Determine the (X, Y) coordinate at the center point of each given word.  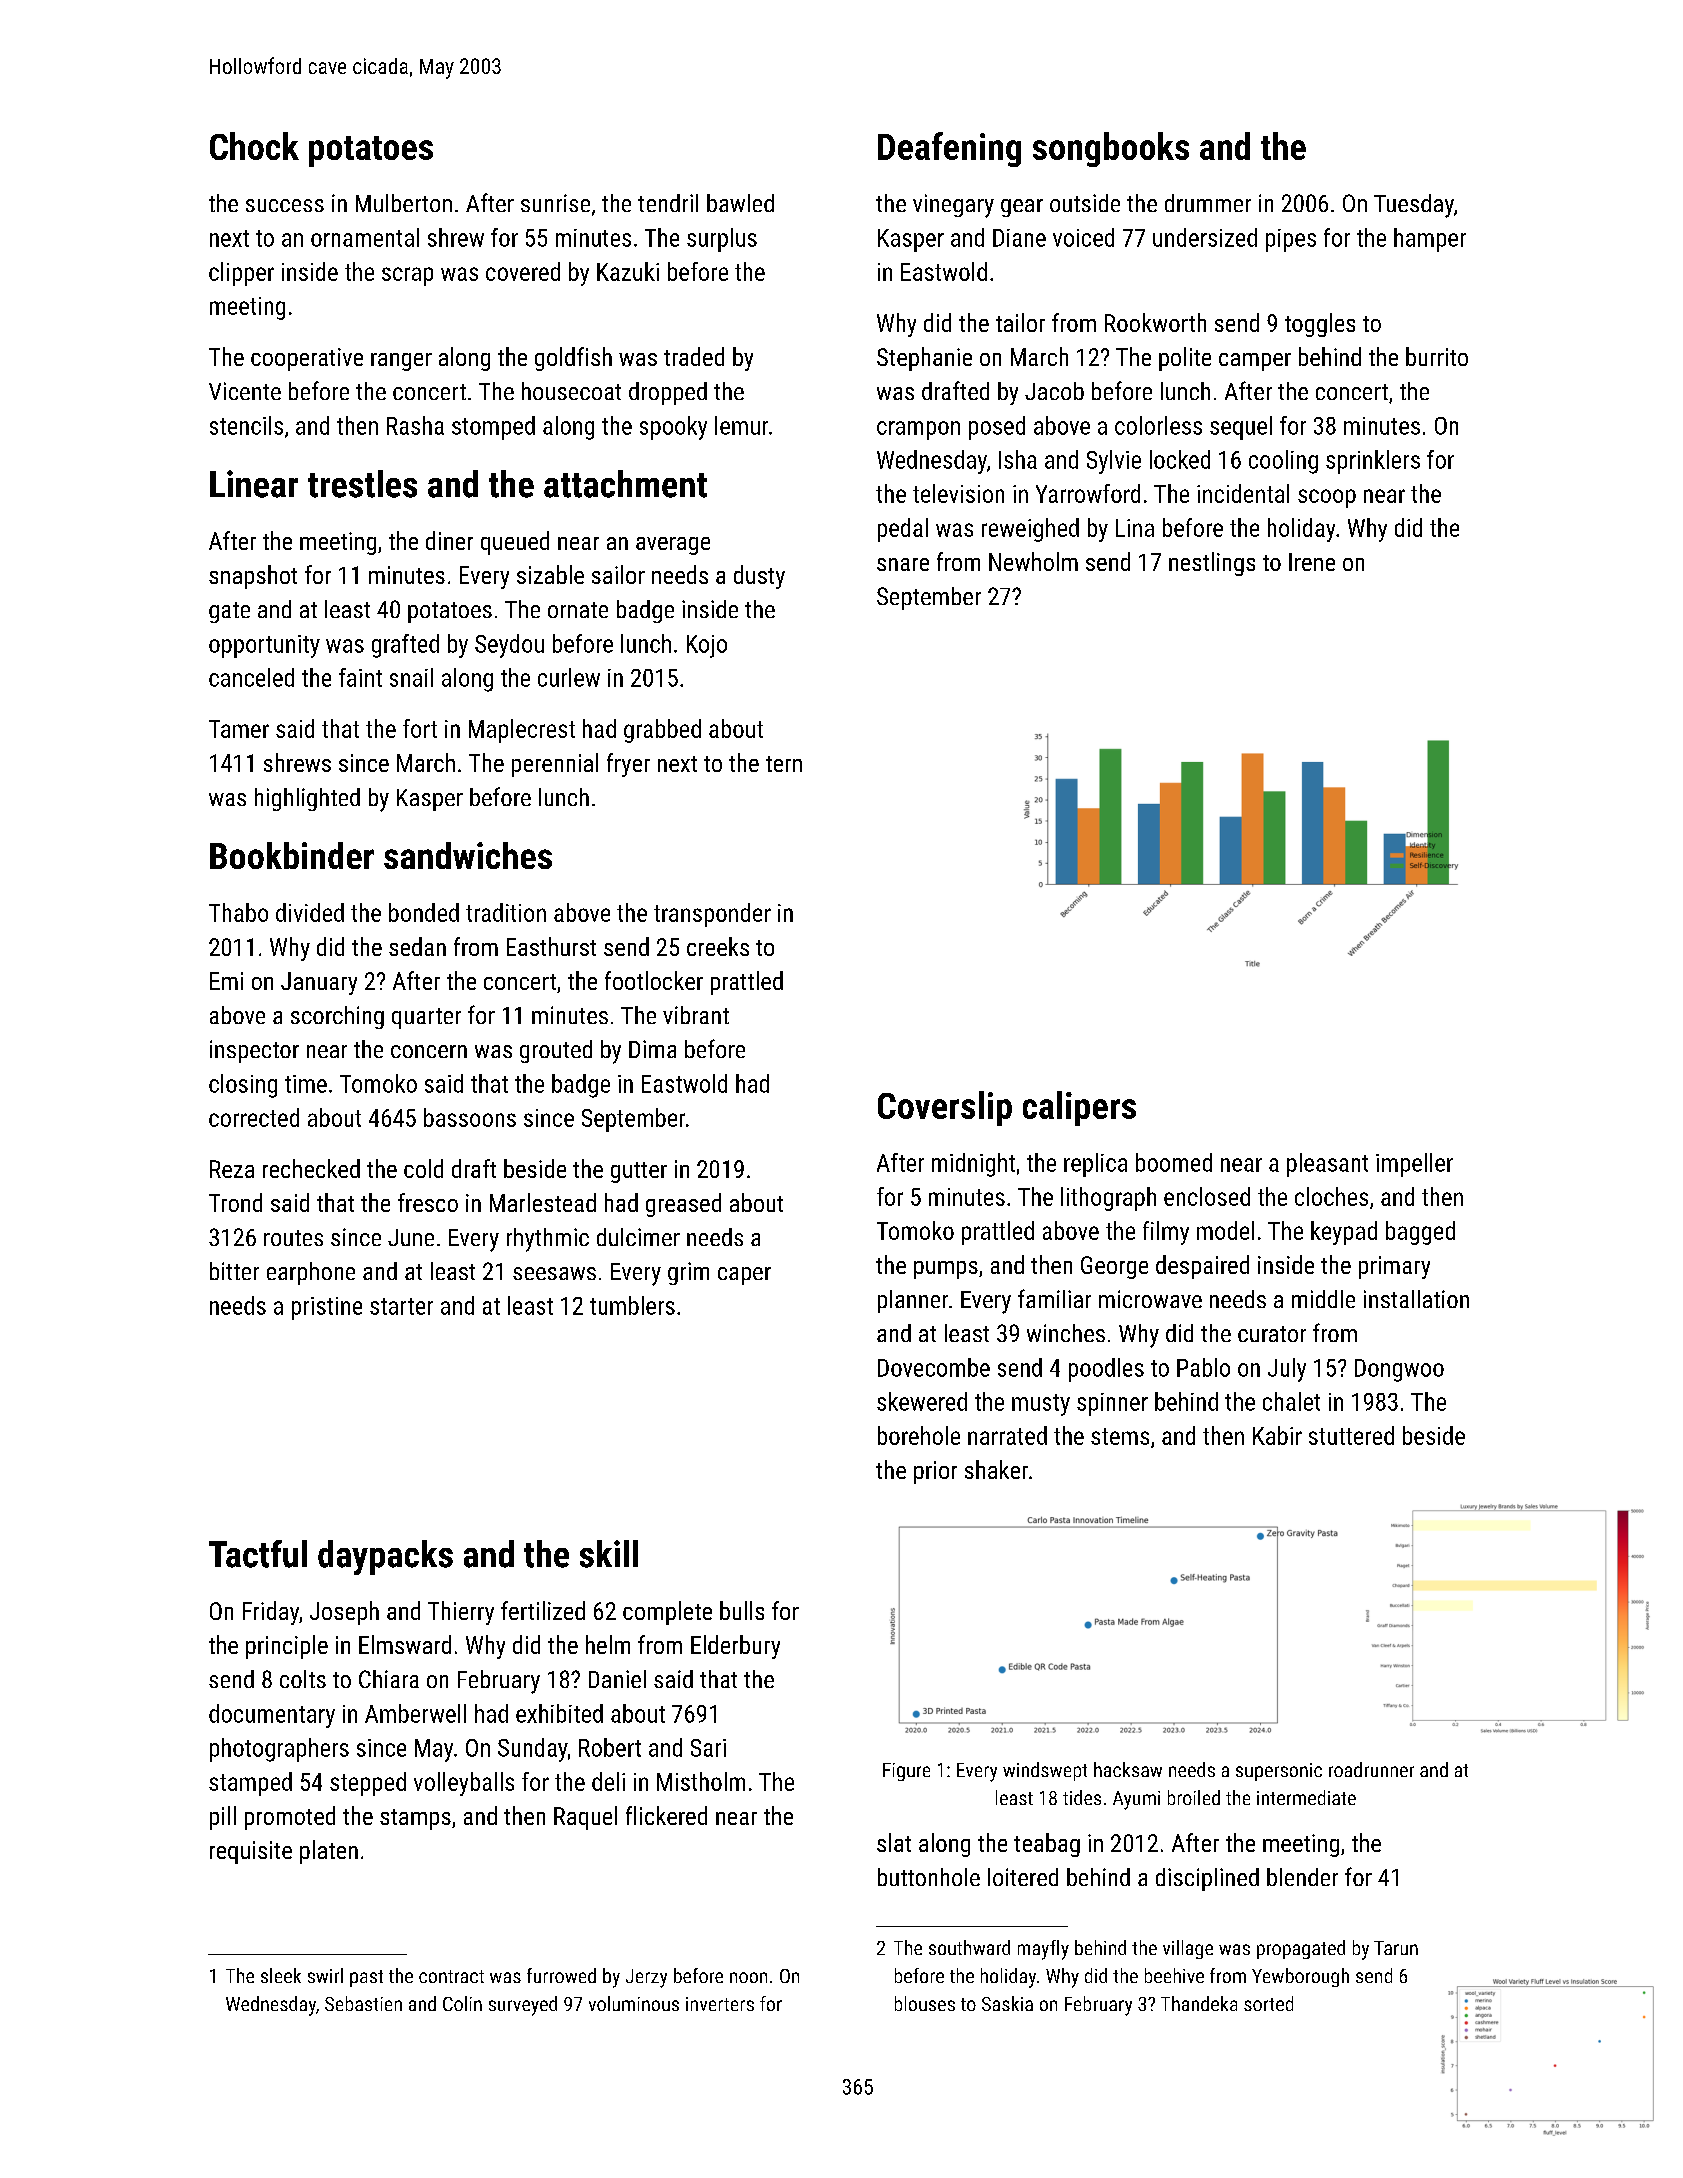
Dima (652, 1049)
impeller (1414, 1165)
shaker (996, 1469)
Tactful (258, 1554)
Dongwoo (1399, 1370)
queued (515, 543)
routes (293, 1238)
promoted (290, 1818)
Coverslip (945, 1108)
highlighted (307, 799)
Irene (1312, 562)
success (285, 205)
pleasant (1327, 1165)
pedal (903, 530)
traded (694, 356)
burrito (1437, 356)
